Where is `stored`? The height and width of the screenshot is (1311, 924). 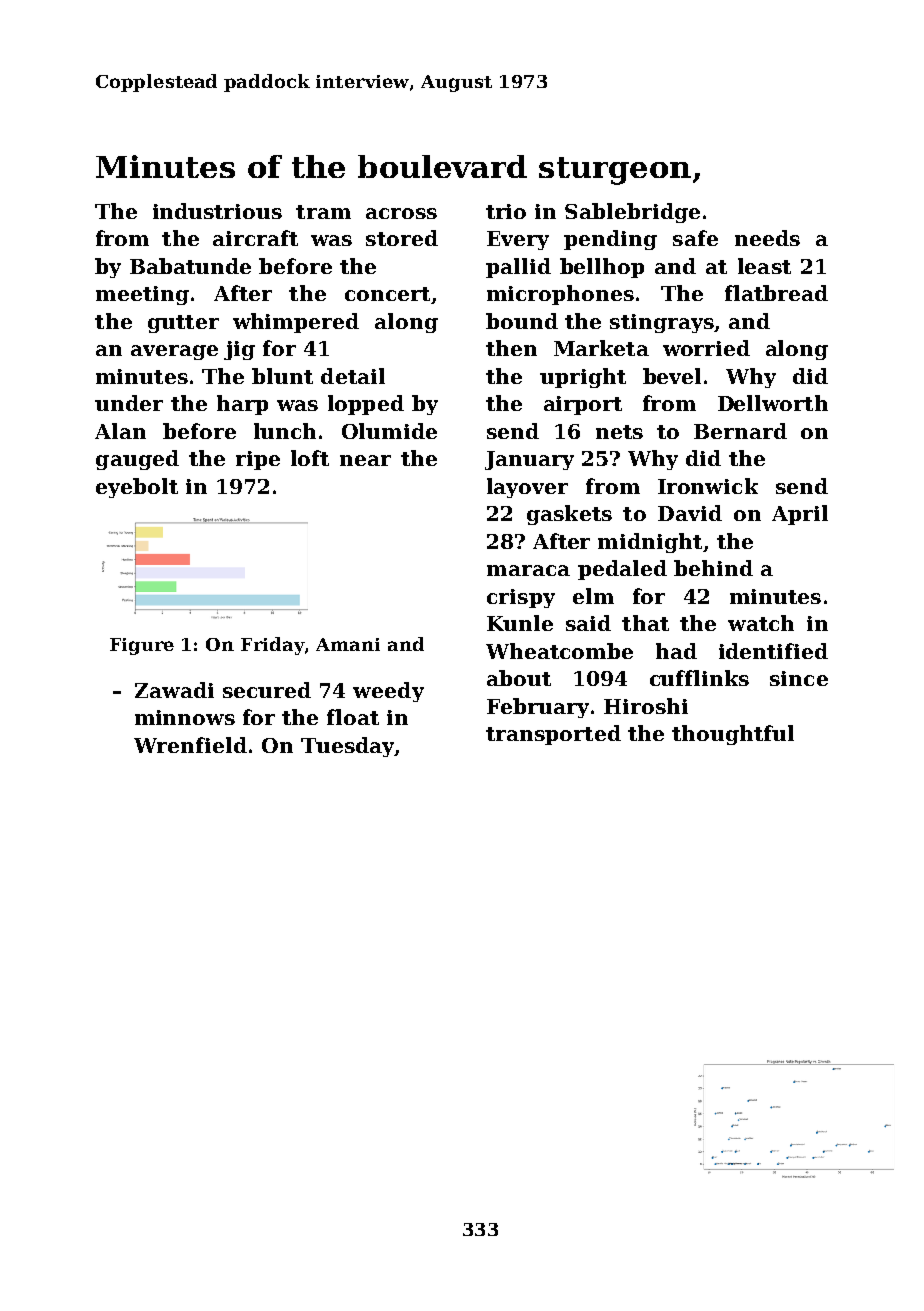
stored is located at coordinates (402, 238).
